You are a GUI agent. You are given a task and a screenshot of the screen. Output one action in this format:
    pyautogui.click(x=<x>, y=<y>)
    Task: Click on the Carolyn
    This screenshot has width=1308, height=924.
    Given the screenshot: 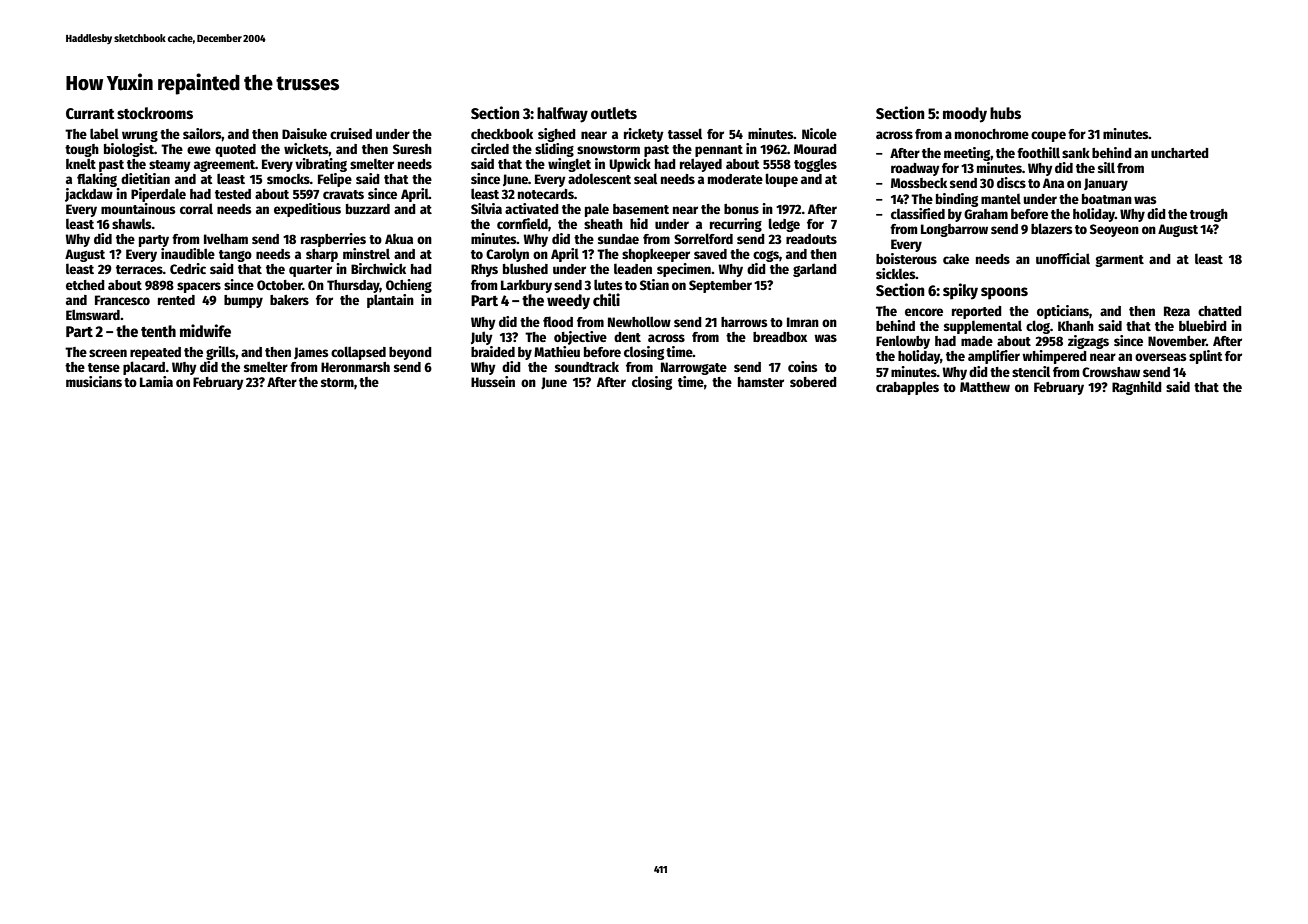 What is the action you would take?
    pyautogui.click(x=507, y=255)
